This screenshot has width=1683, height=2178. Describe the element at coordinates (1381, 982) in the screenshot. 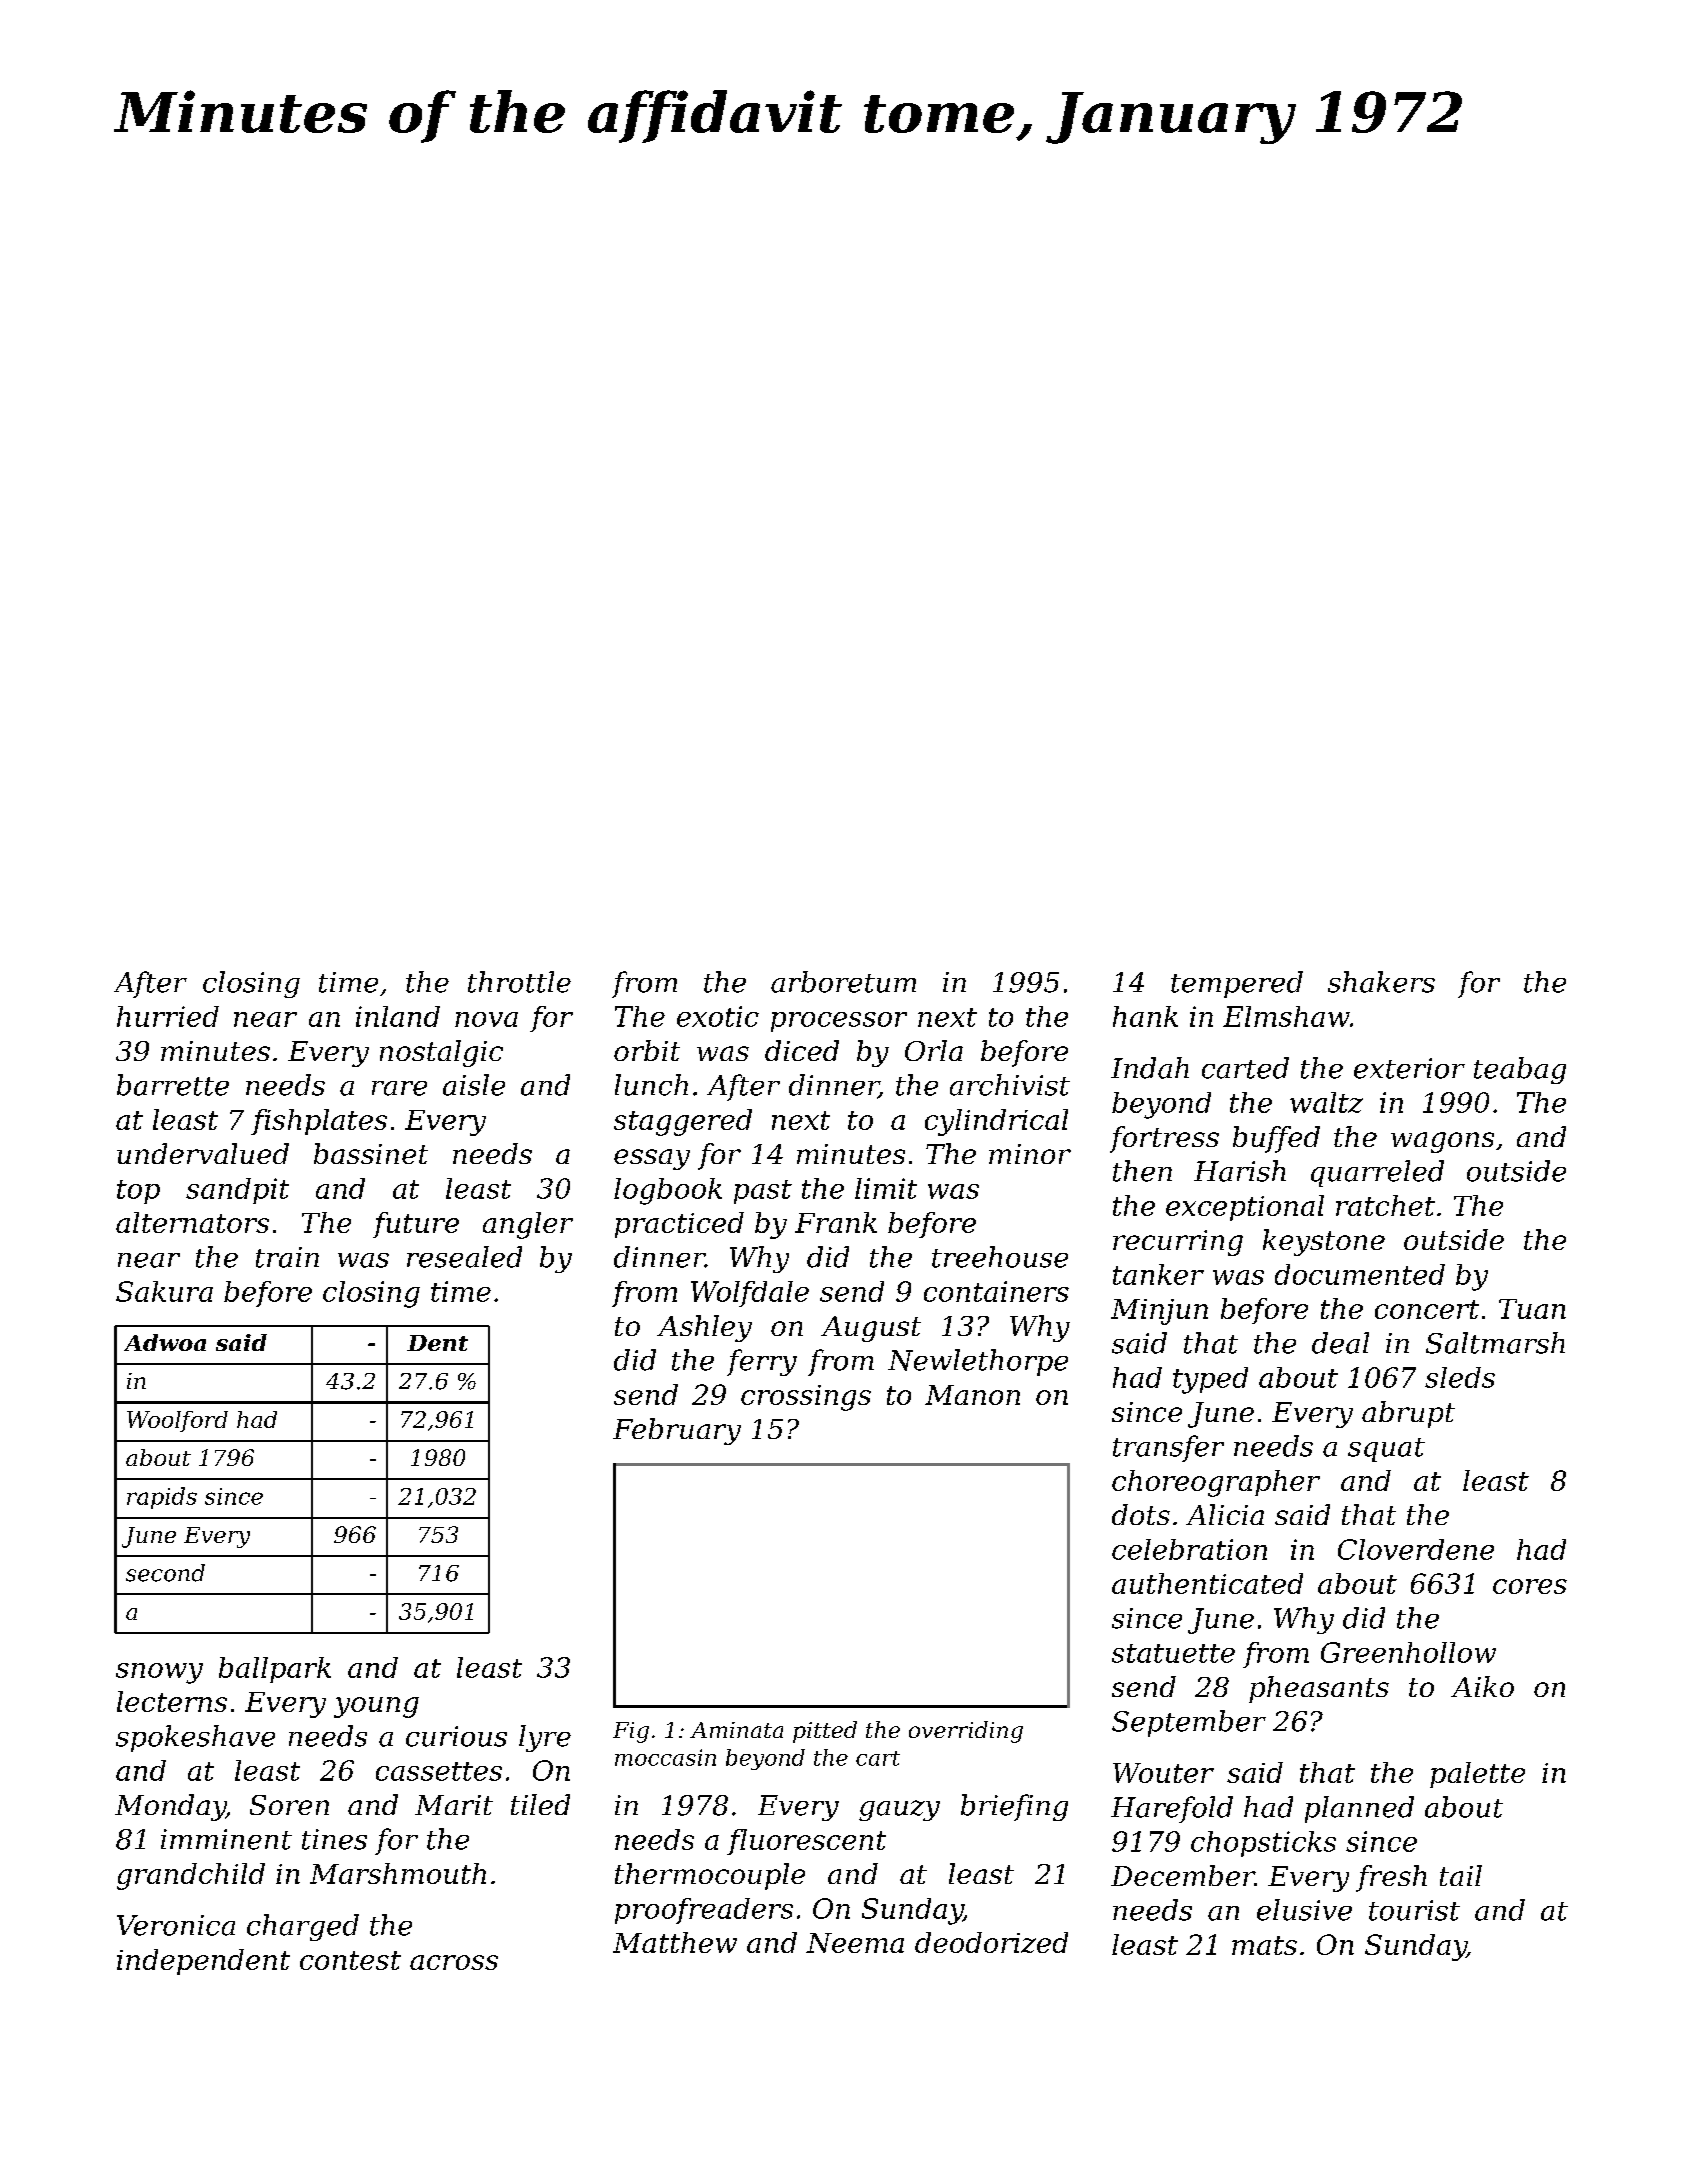

I see `shakers` at that location.
